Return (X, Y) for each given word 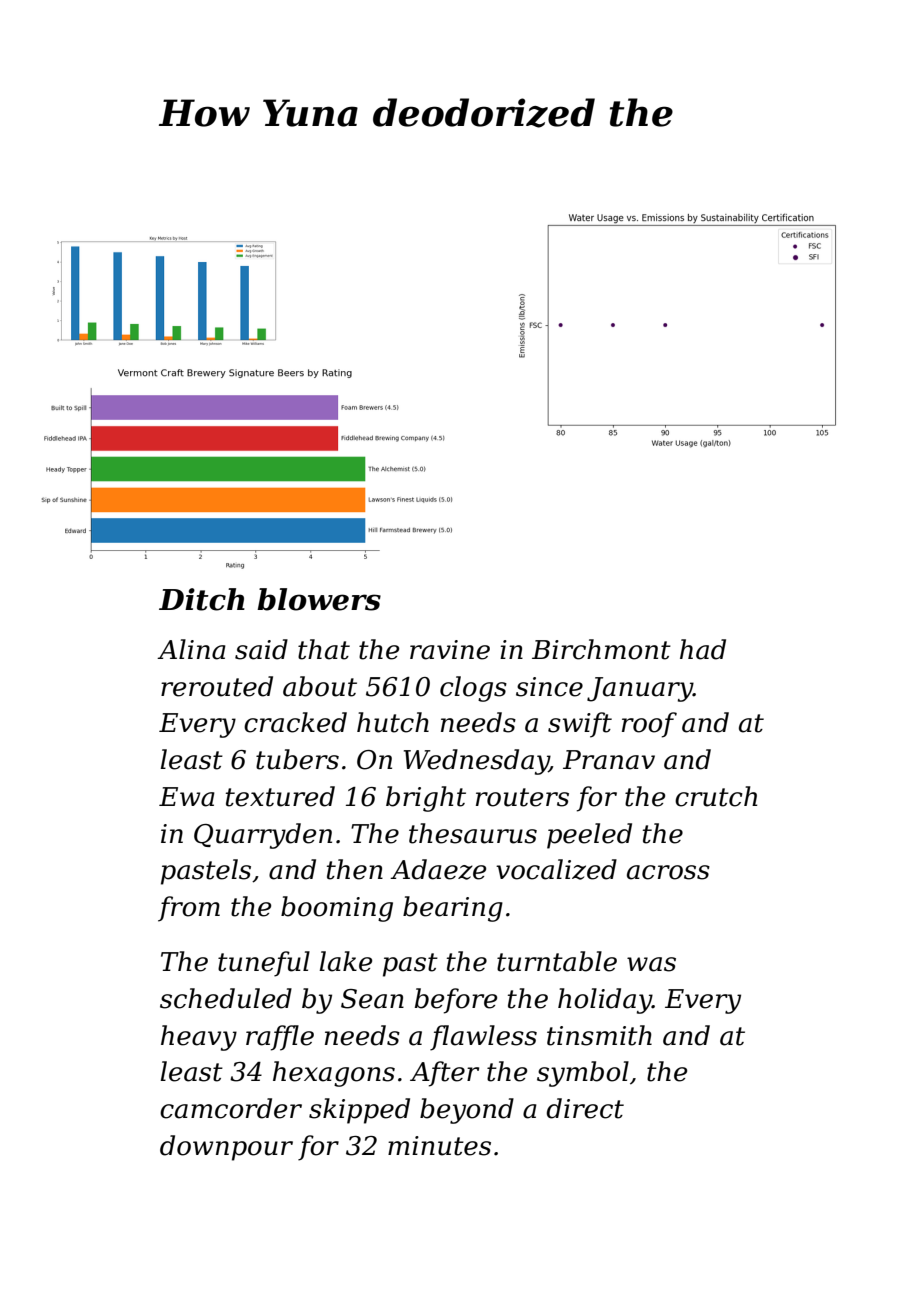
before (456, 1001)
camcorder (231, 1108)
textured (280, 796)
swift (580, 725)
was (651, 964)
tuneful (264, 964)
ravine (450, 650)
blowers (319, 599)
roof (649, 725)
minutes (439, 1146)
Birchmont (601, 649)
